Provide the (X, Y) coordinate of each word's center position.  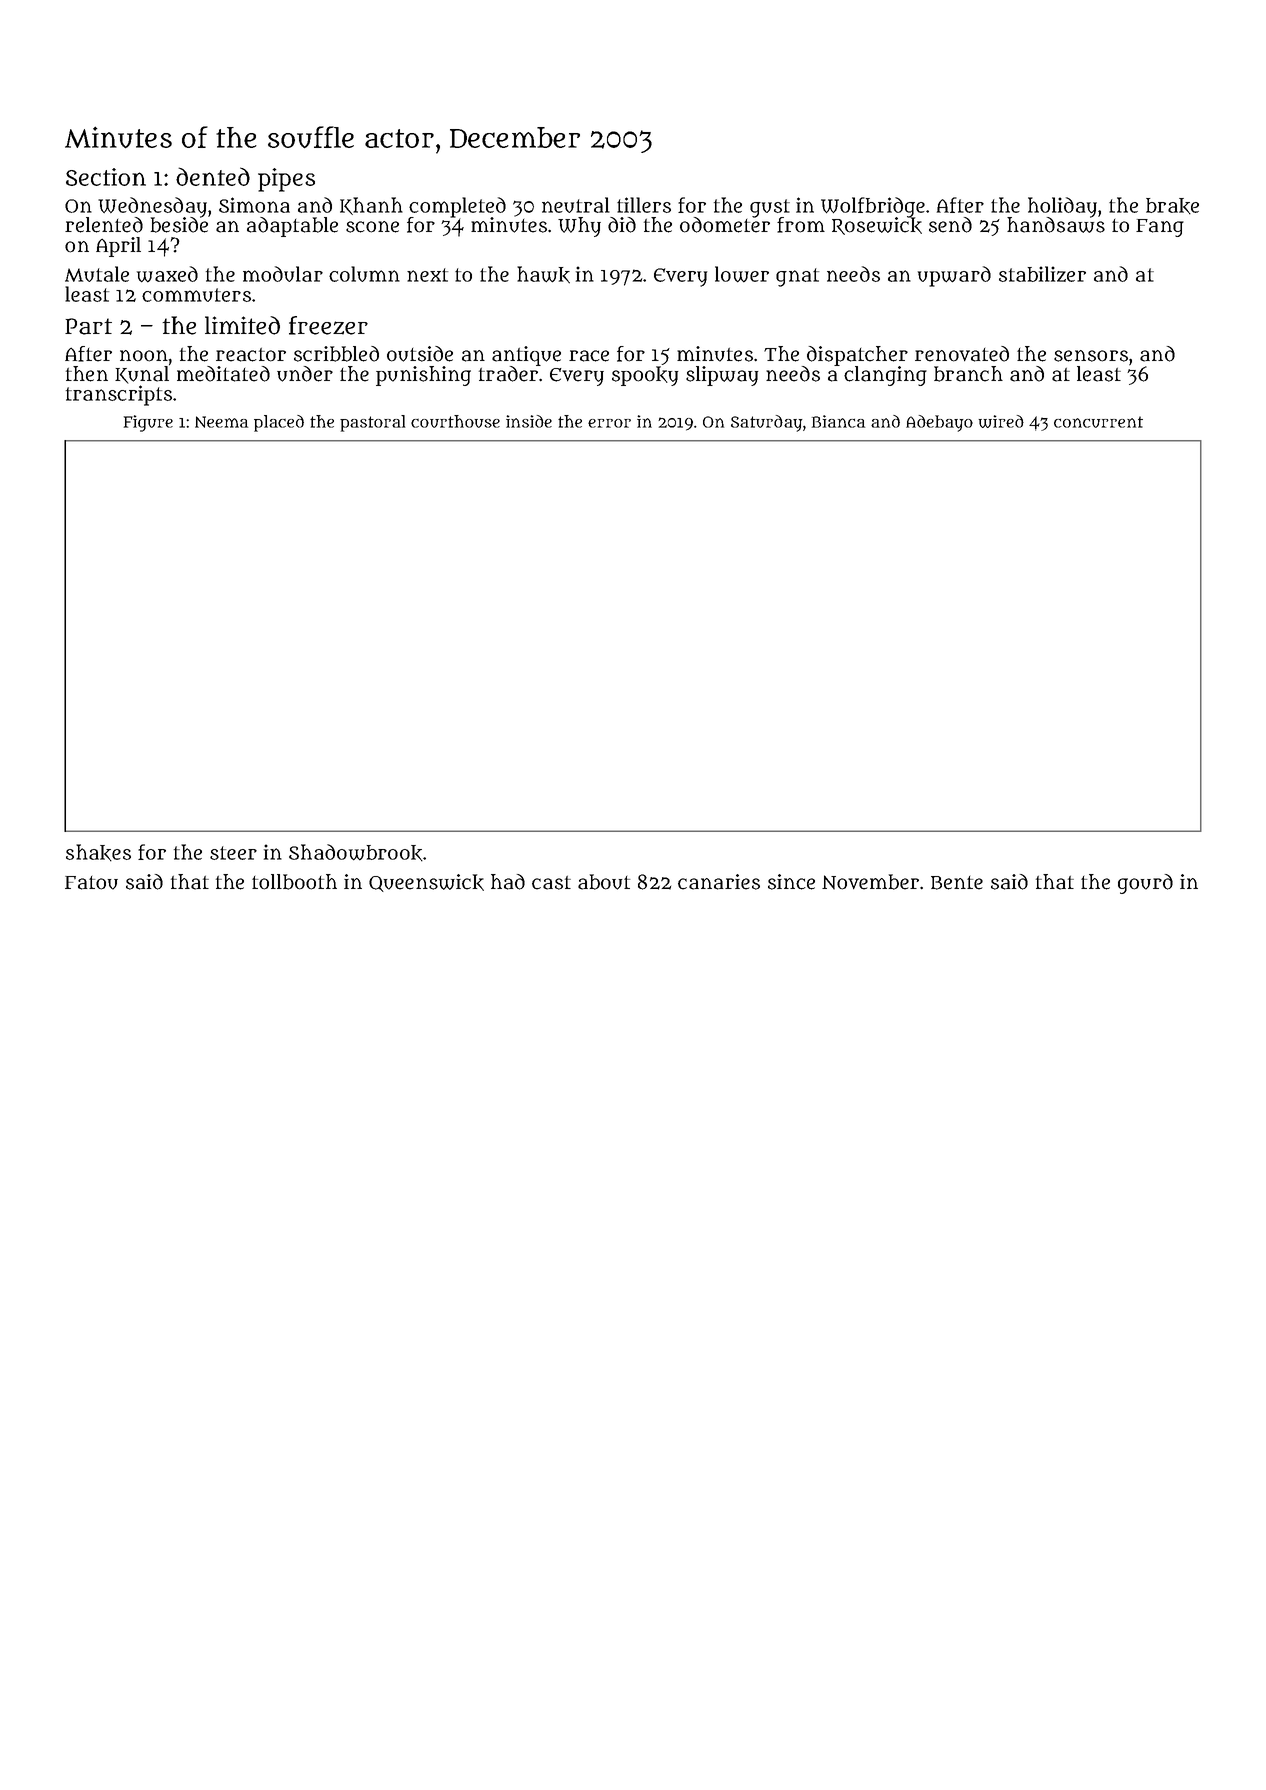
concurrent (1098, 422)
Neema (221, 422)
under (305, 374)
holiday (1062, 207)
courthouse (455, 421)
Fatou (91, 883)
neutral (576, 205)
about (604, 882)
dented (213, 176)
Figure (148, 423)
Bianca (838, 421)
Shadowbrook (356, 853)
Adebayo (939, 423)
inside (529, 421)
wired (1001, 421)
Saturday (766, 423)
